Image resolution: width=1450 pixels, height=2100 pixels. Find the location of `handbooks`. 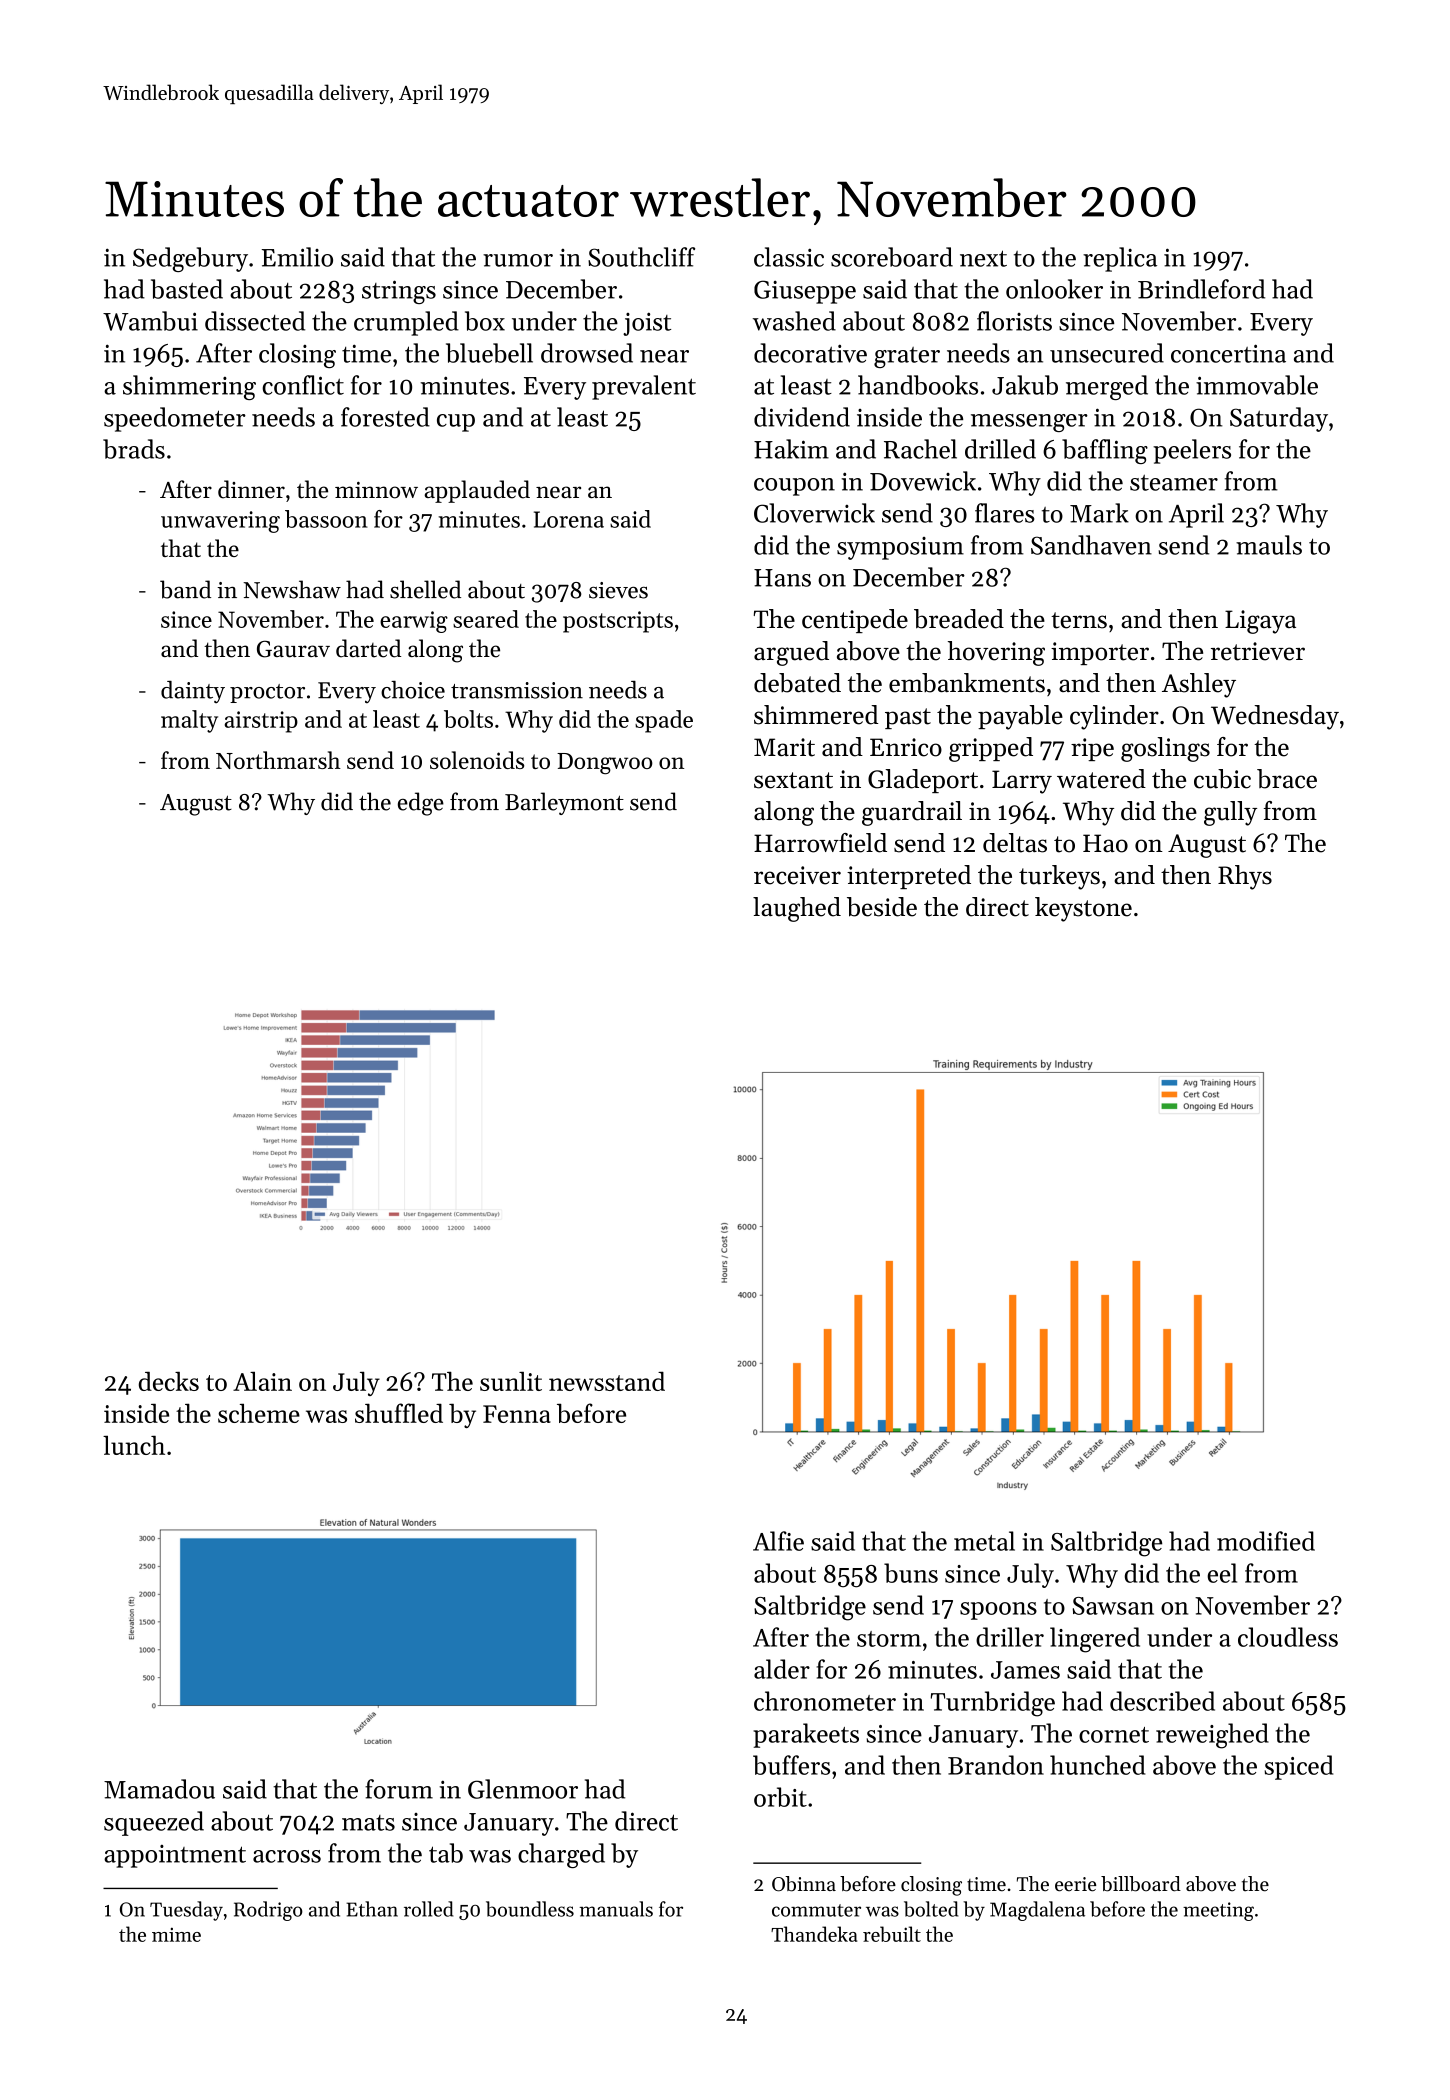

handbooks is located at coordinates (918, 385).
